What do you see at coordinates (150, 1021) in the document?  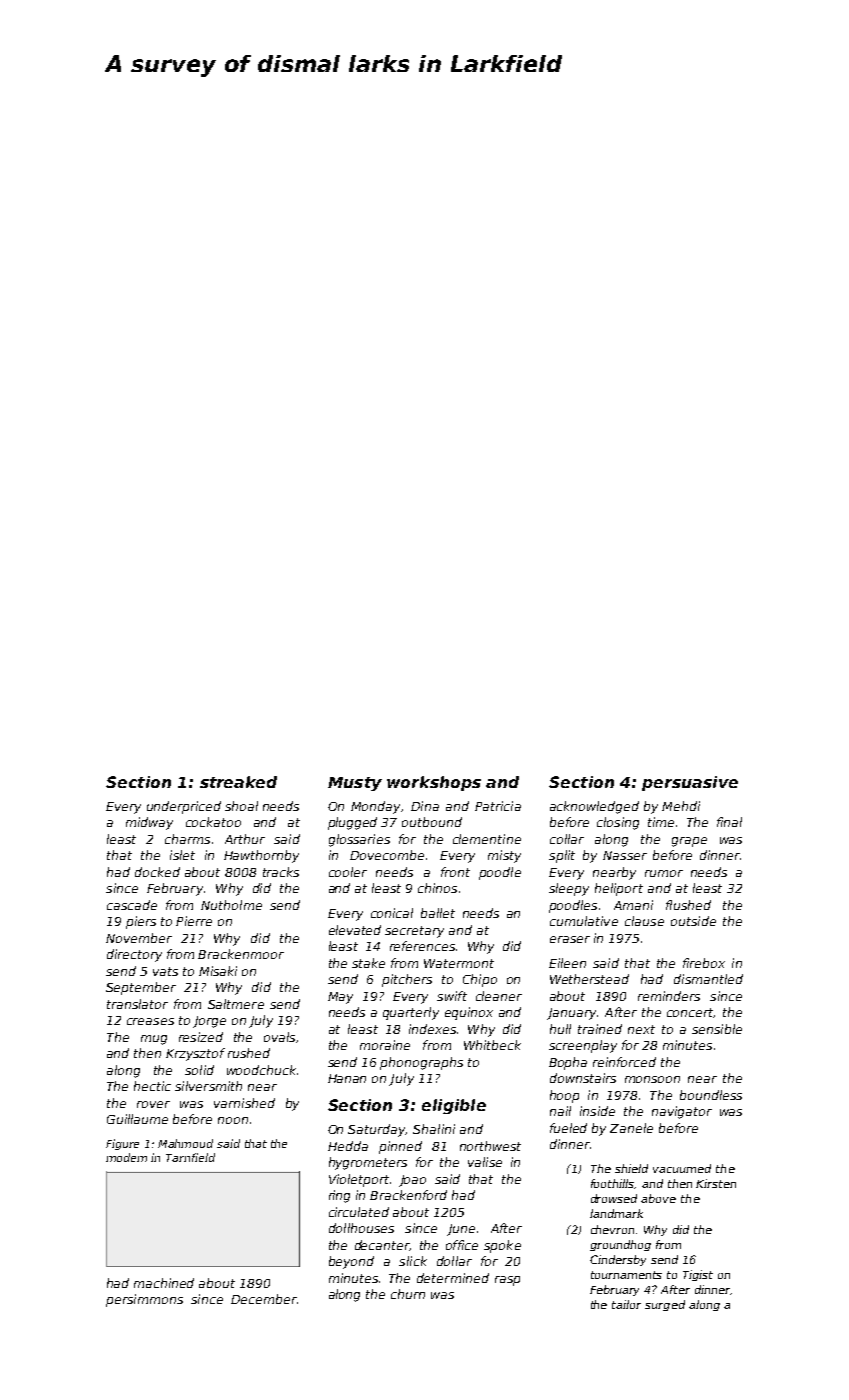 I see `creases` at bounding box center [150, 1021].
